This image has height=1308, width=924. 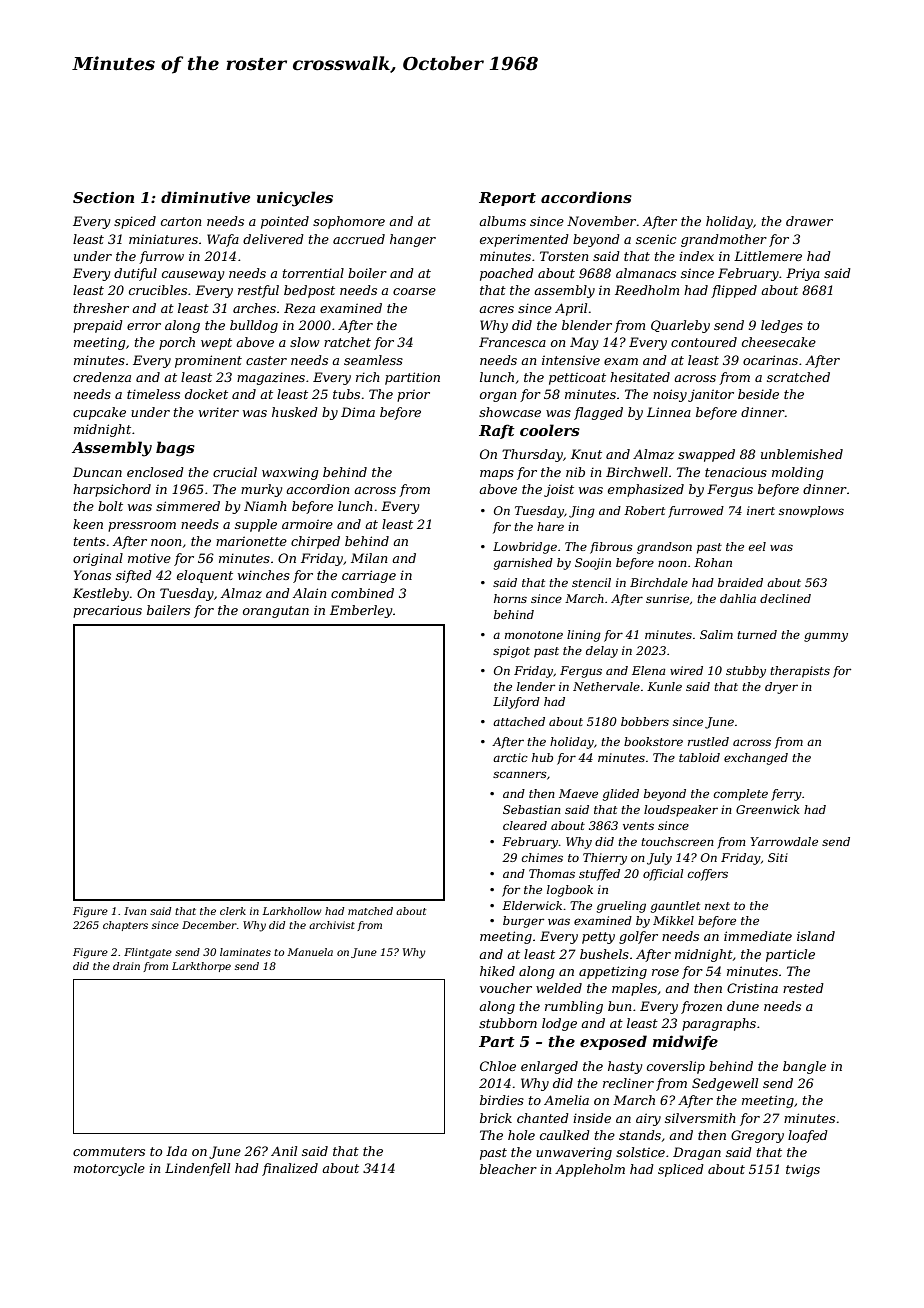 I want to click on Reza, so click(x=299, y=308).
